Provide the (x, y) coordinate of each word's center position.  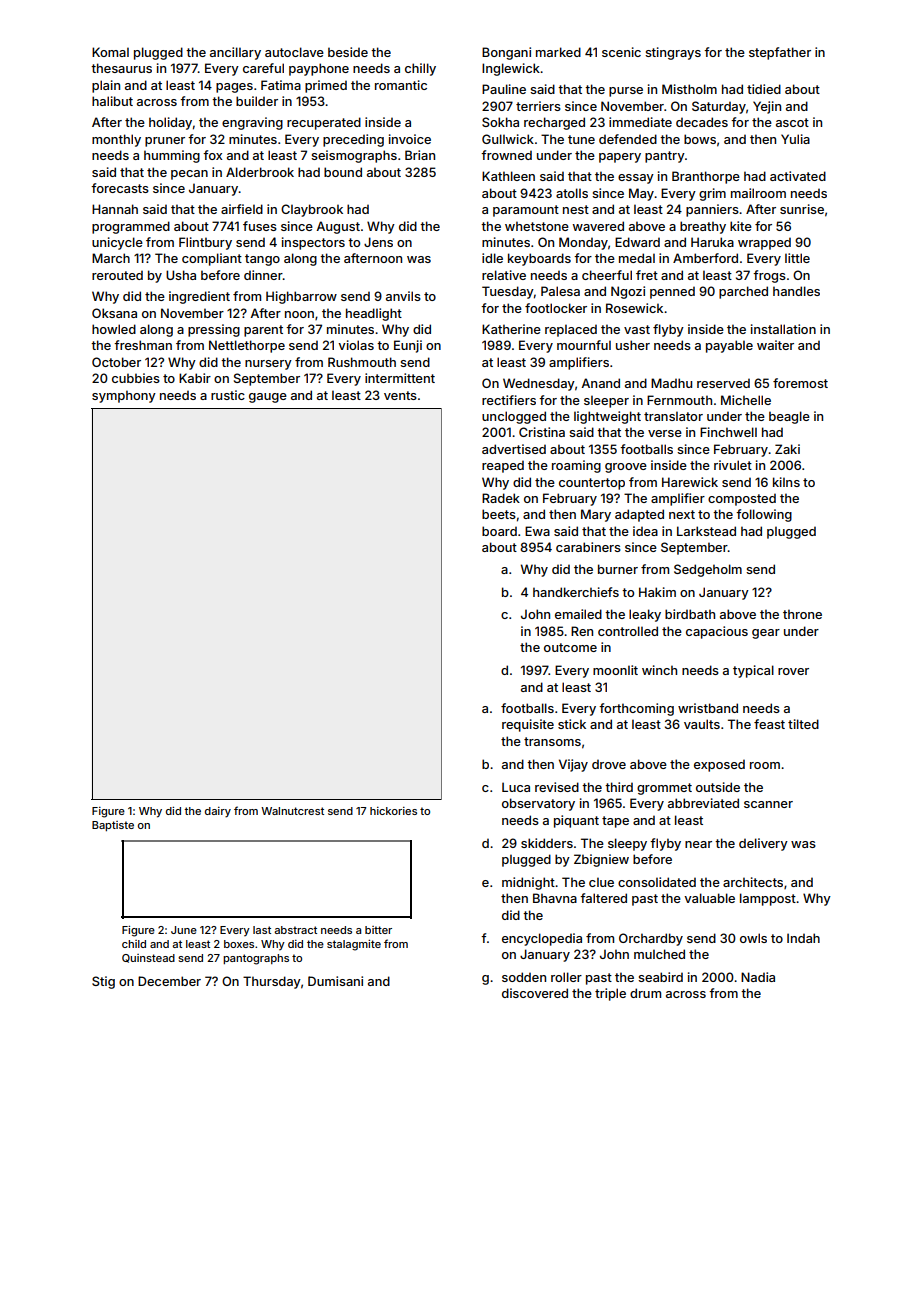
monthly (116, 140)
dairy (218, 812)
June (184, 930)
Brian (420, 155)
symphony (124, 396)
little (797, 258)
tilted (803, 724)
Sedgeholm (708, 570)
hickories (393, 811)
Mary (596, 515)
